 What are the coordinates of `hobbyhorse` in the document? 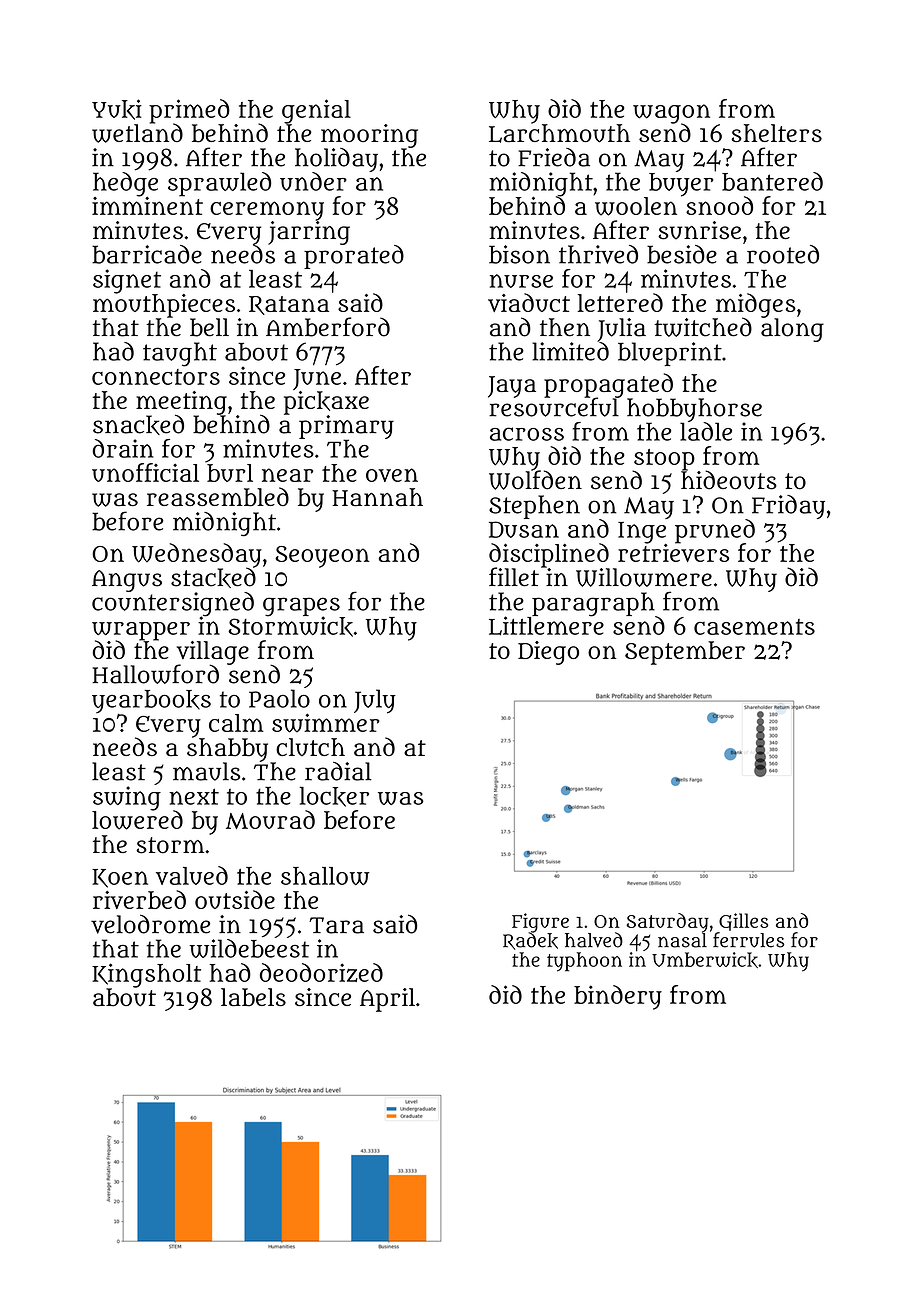 It's located at (694, 410).
